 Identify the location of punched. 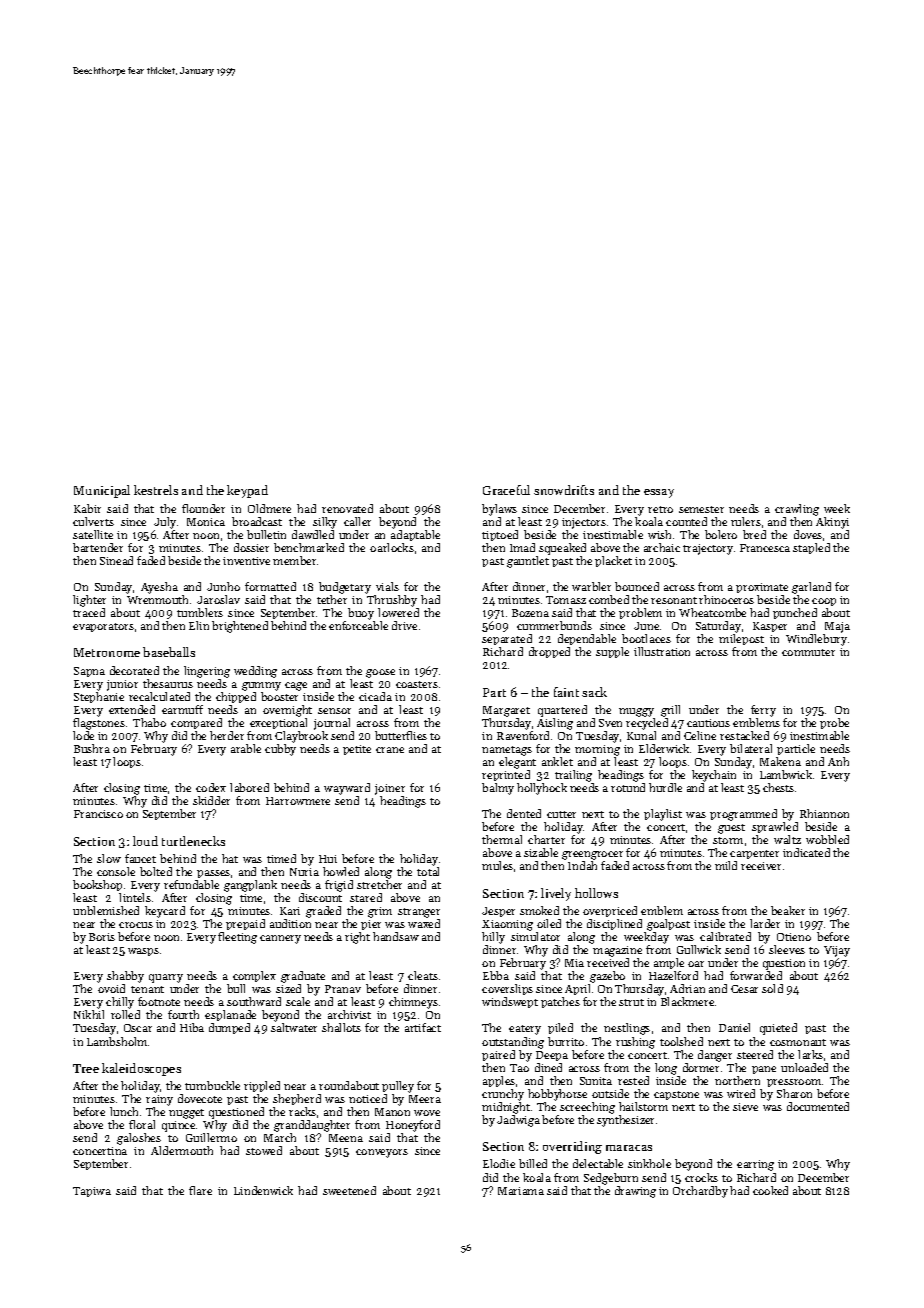
(795, 613).
